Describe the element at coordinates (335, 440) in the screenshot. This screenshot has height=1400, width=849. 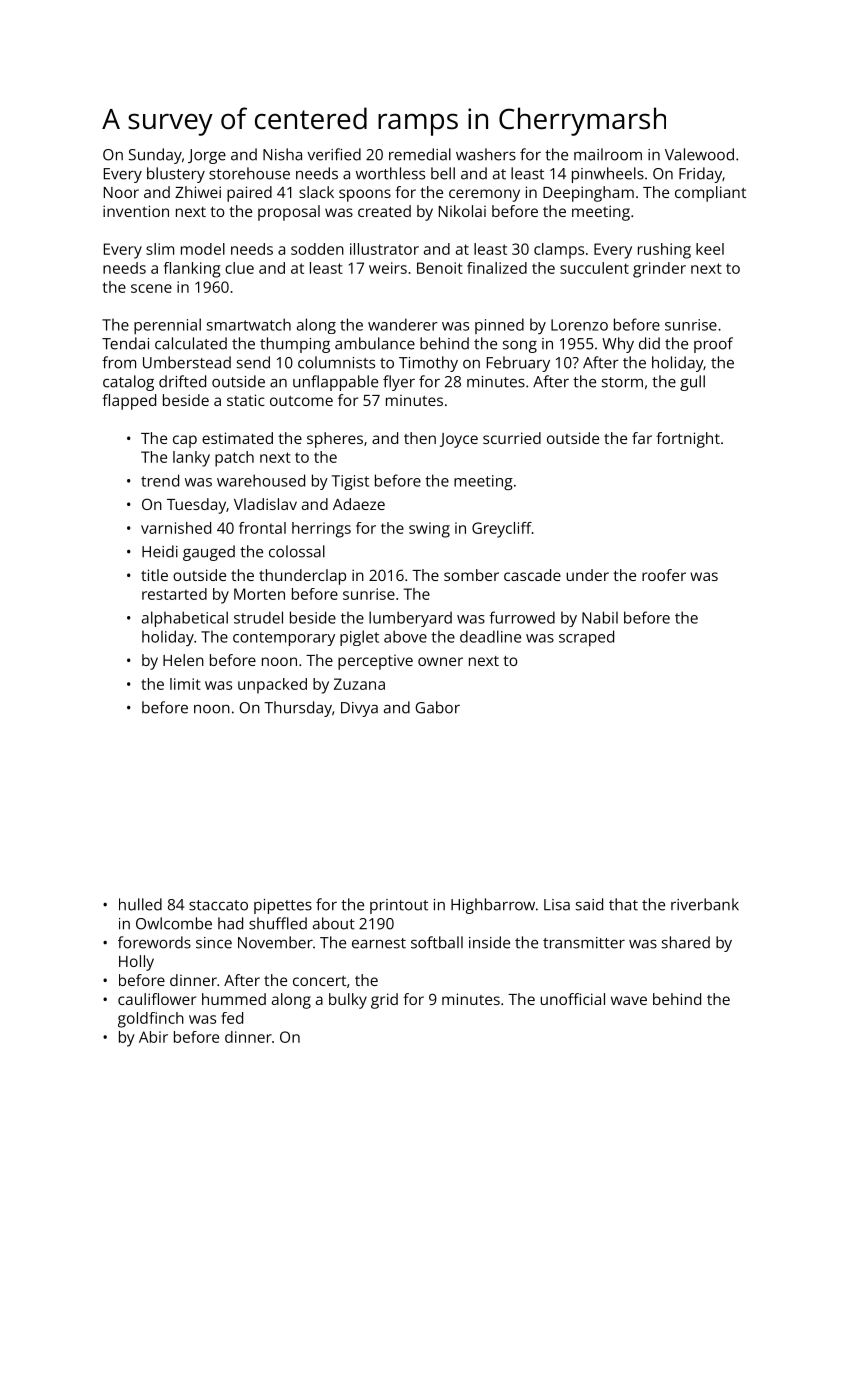
I see `spheres` at that location.
